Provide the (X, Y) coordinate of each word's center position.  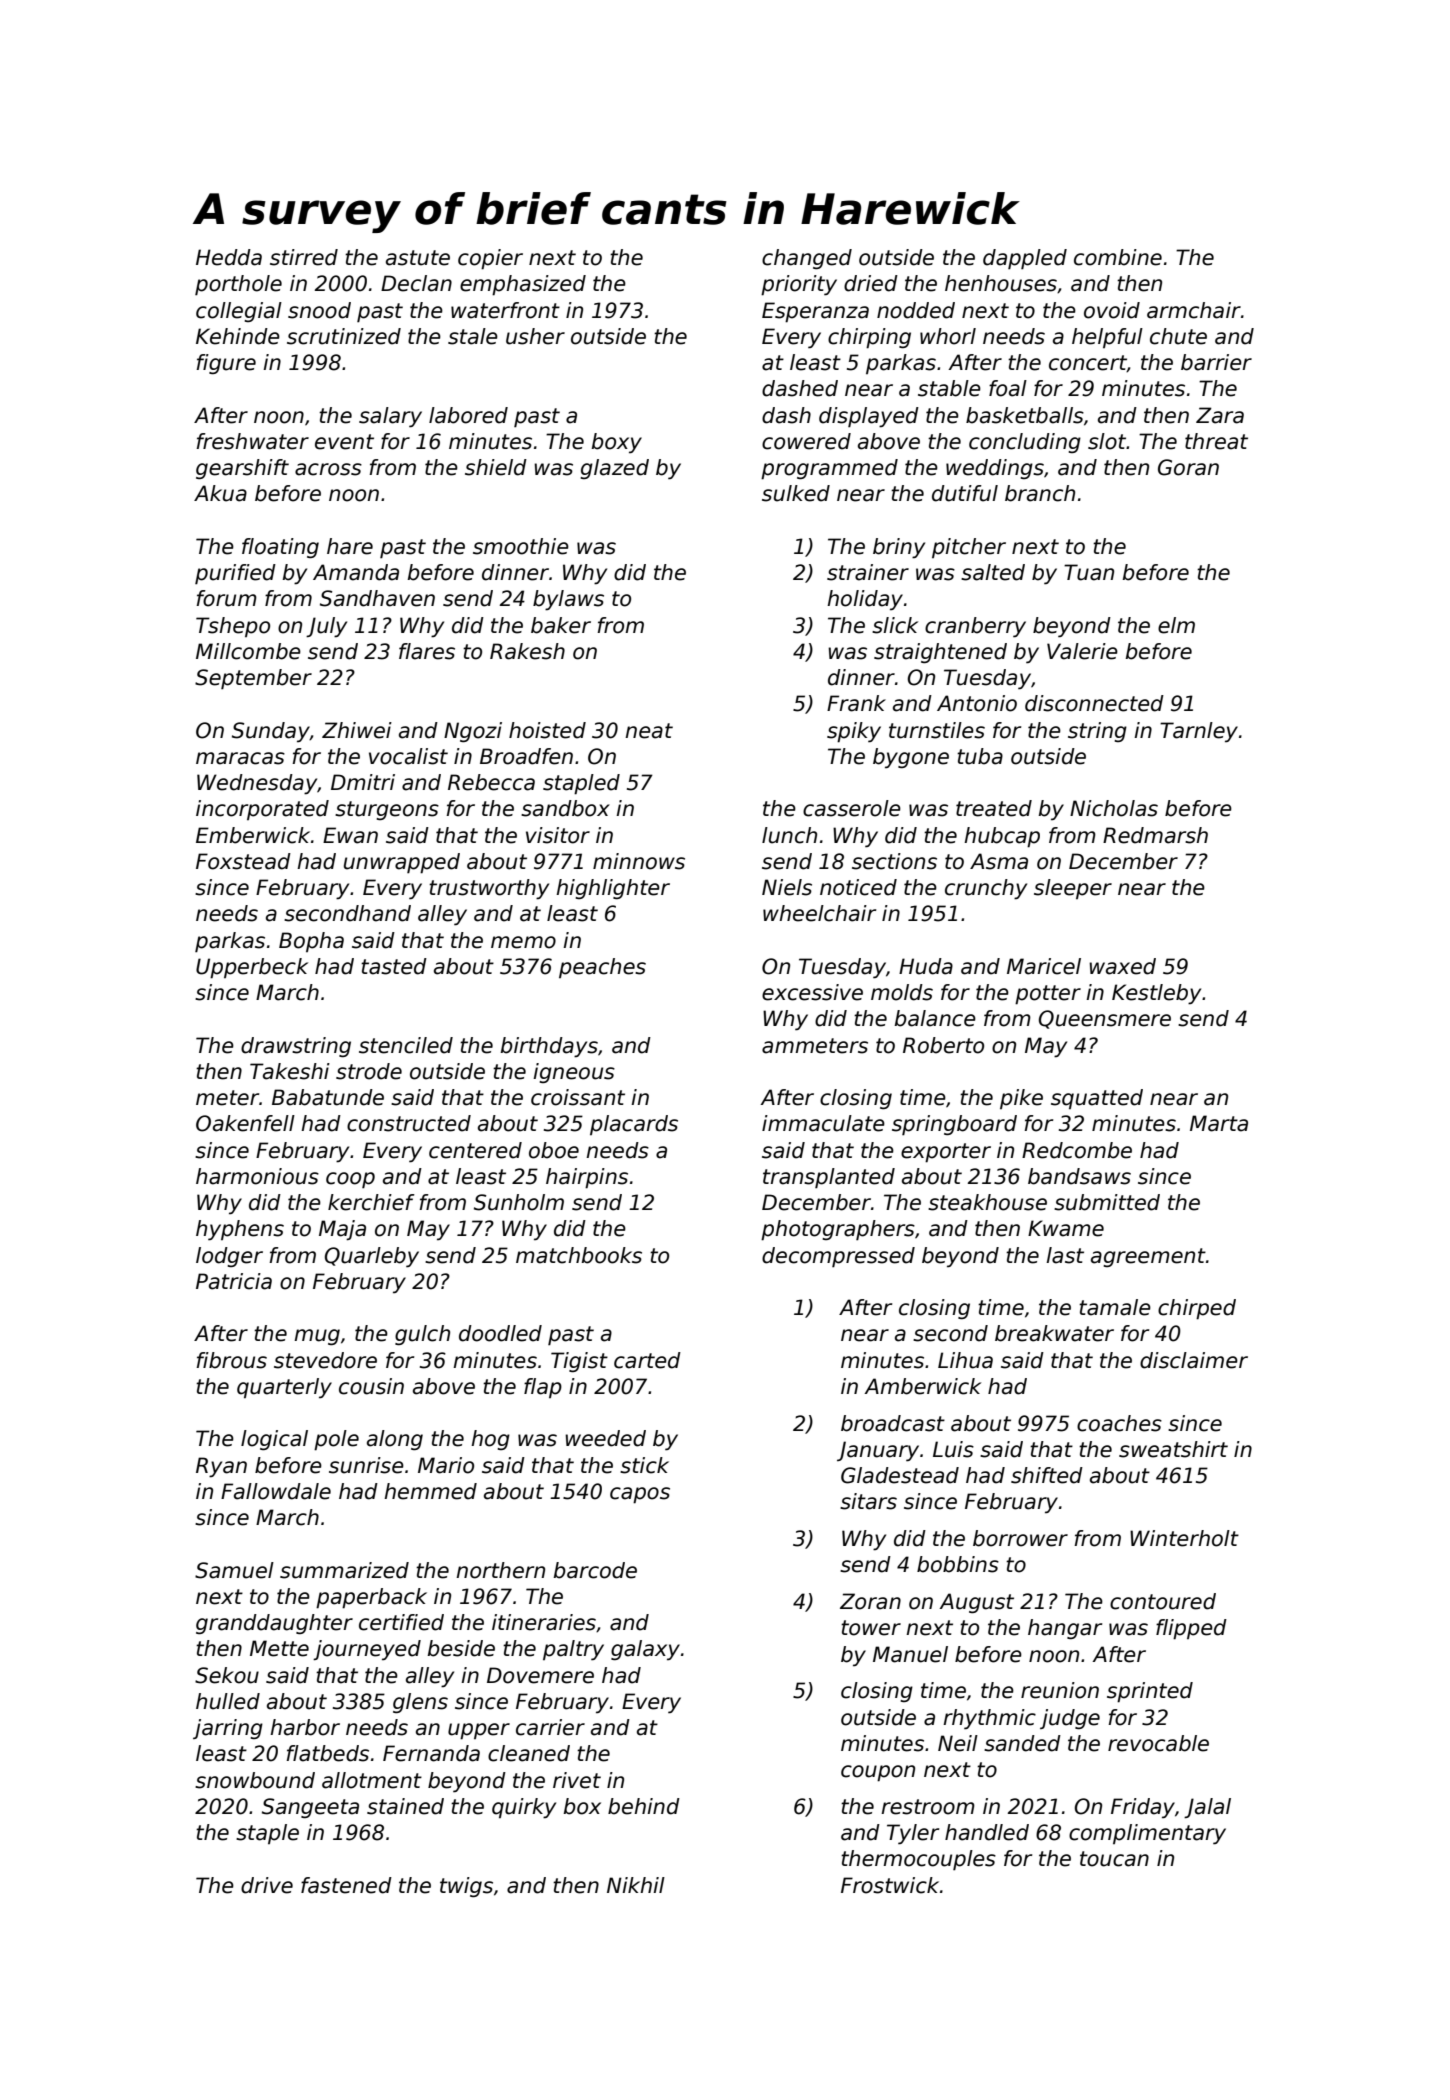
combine (1118, 257)
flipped (1191, 1629)
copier (490, 259)
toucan (1114, 1859)
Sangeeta (310, 1808)
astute (418, 258)
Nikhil (636, 1885)
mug (317, 1337)
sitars (868, 1501)
